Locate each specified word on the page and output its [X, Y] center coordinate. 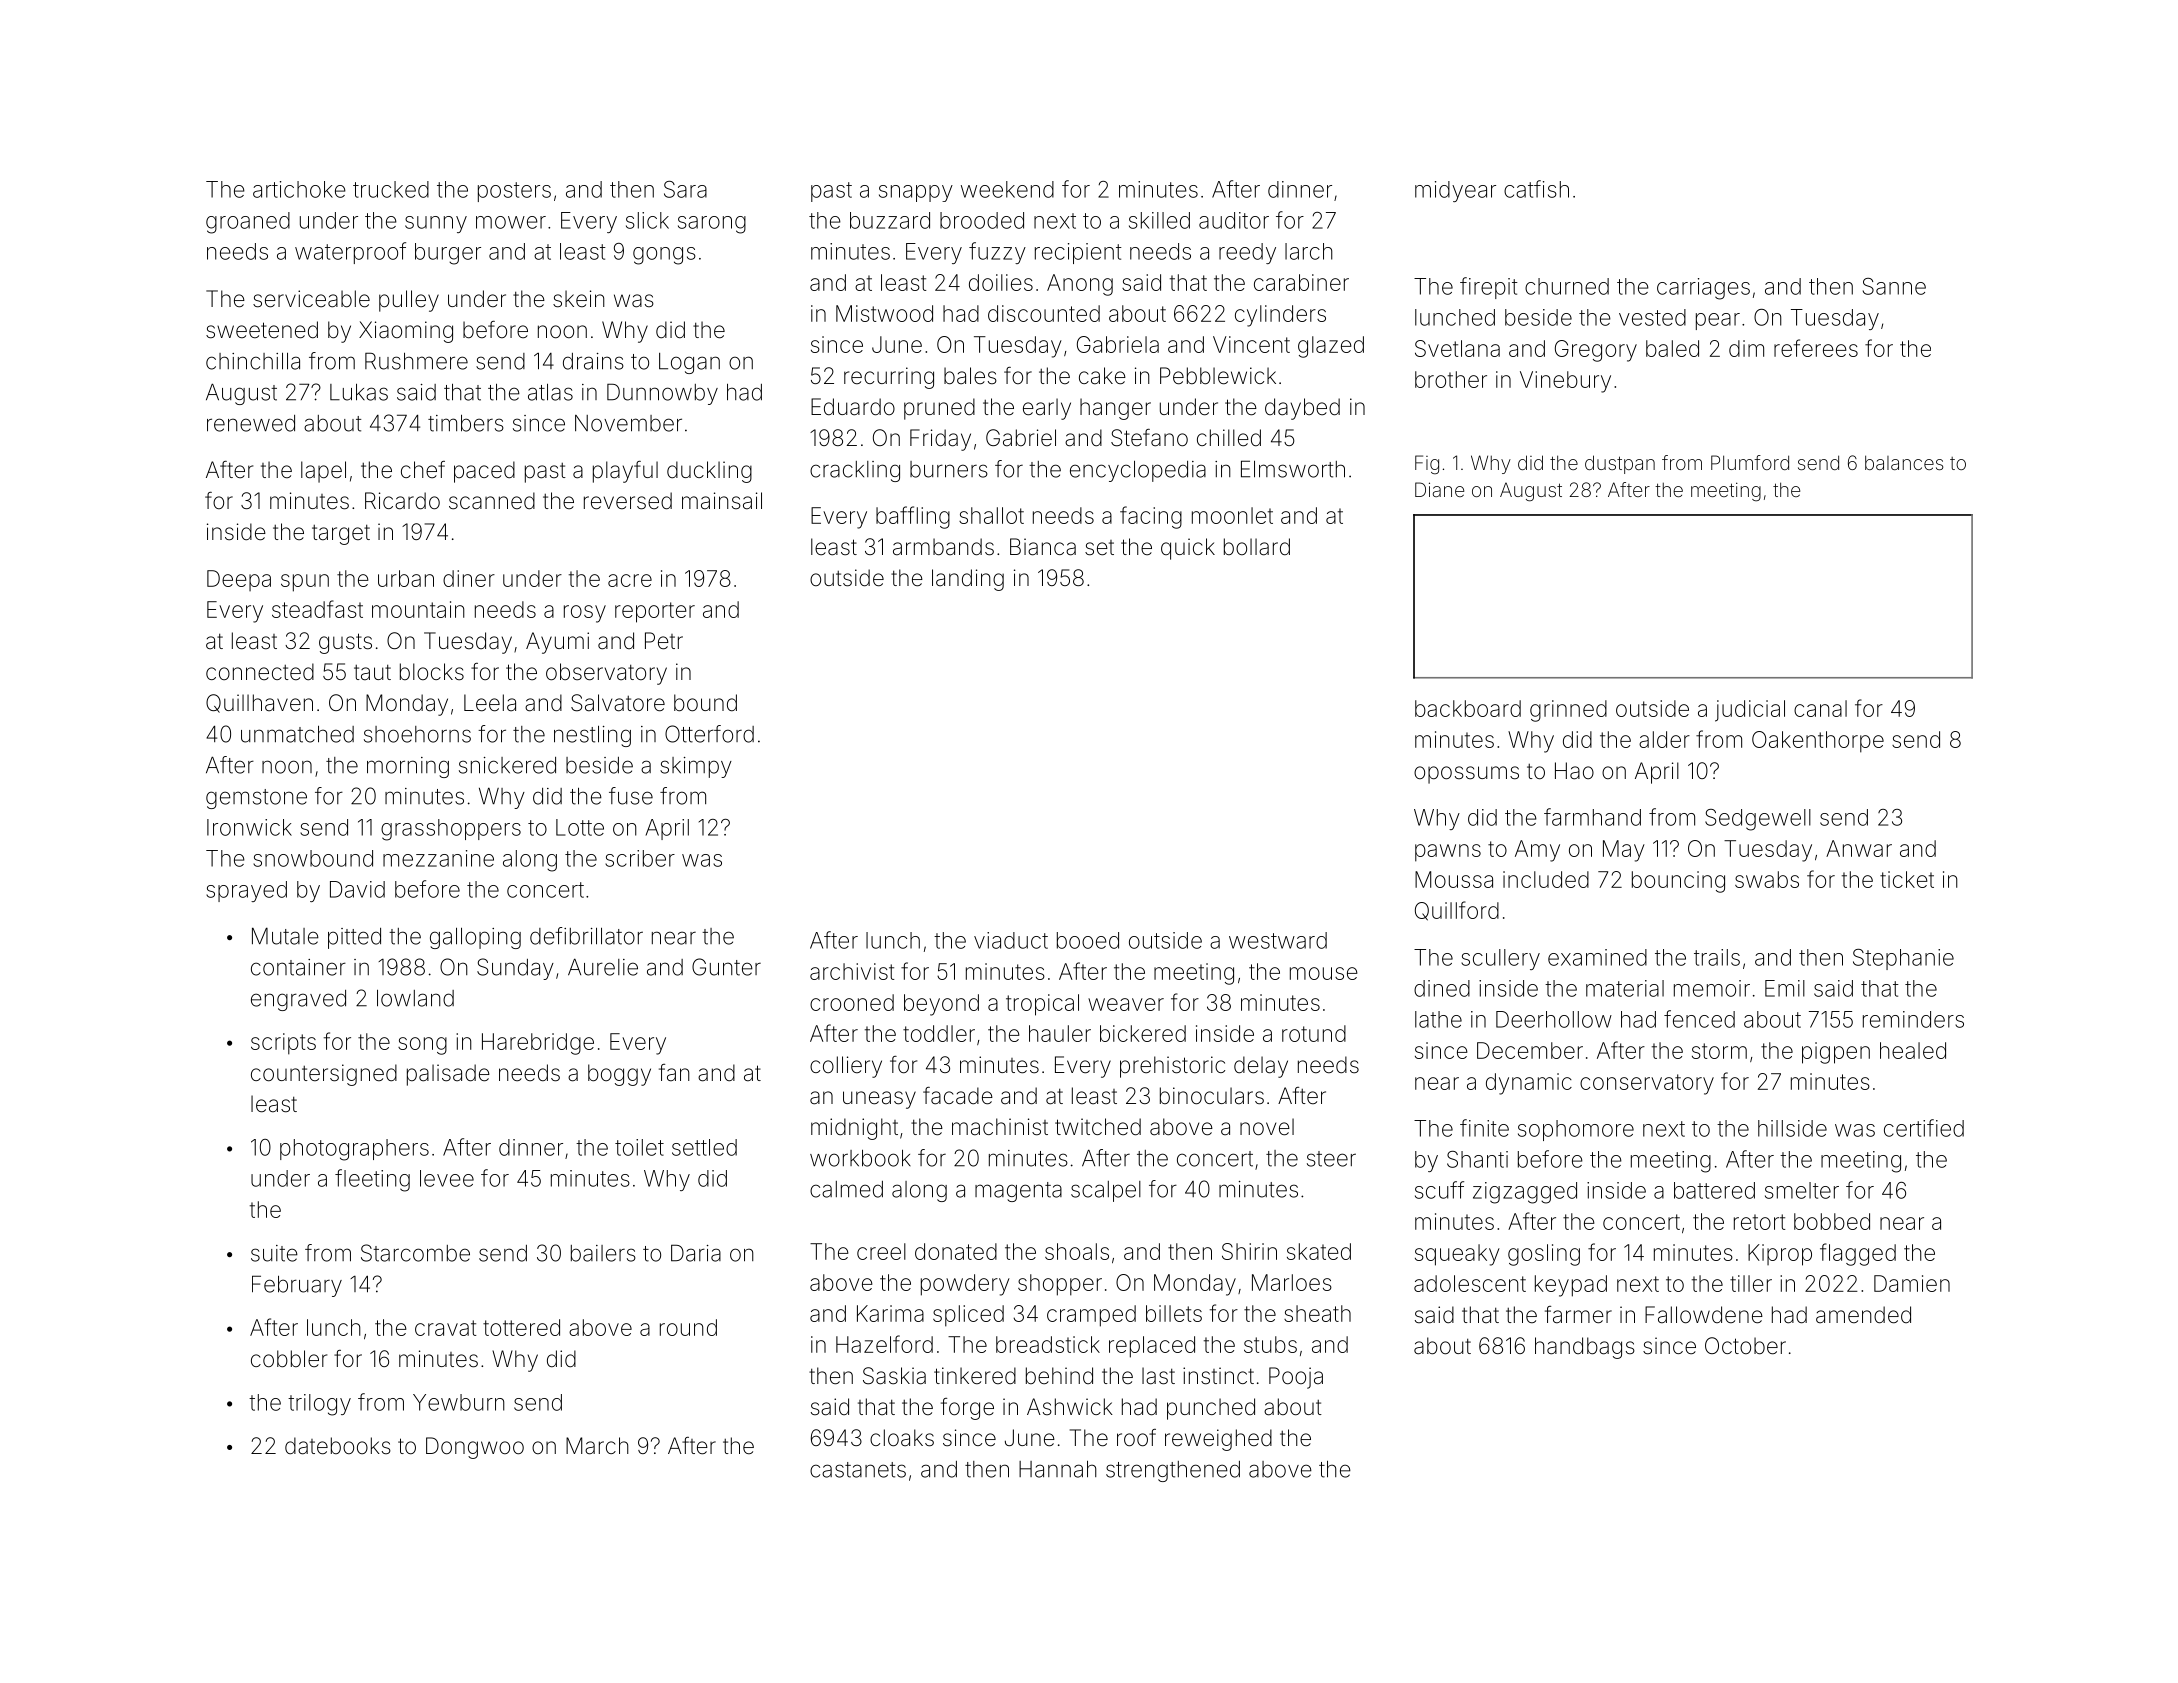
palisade [448, 1075]
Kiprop [1780, 1255]
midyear [1455, 191]
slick [647, 220]
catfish [1536, 189]
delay [1261, 1067]
